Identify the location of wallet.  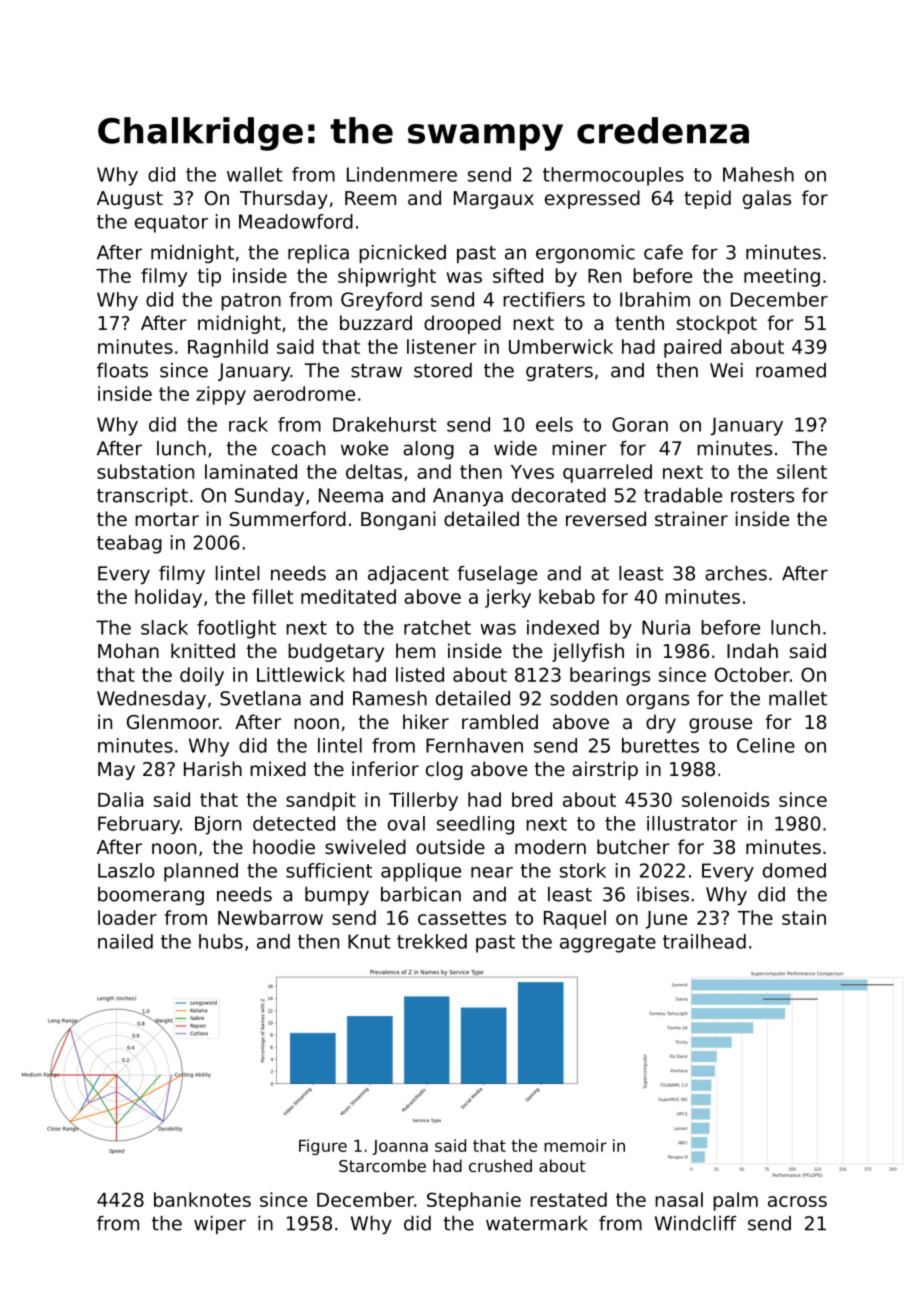
(254, 174).
